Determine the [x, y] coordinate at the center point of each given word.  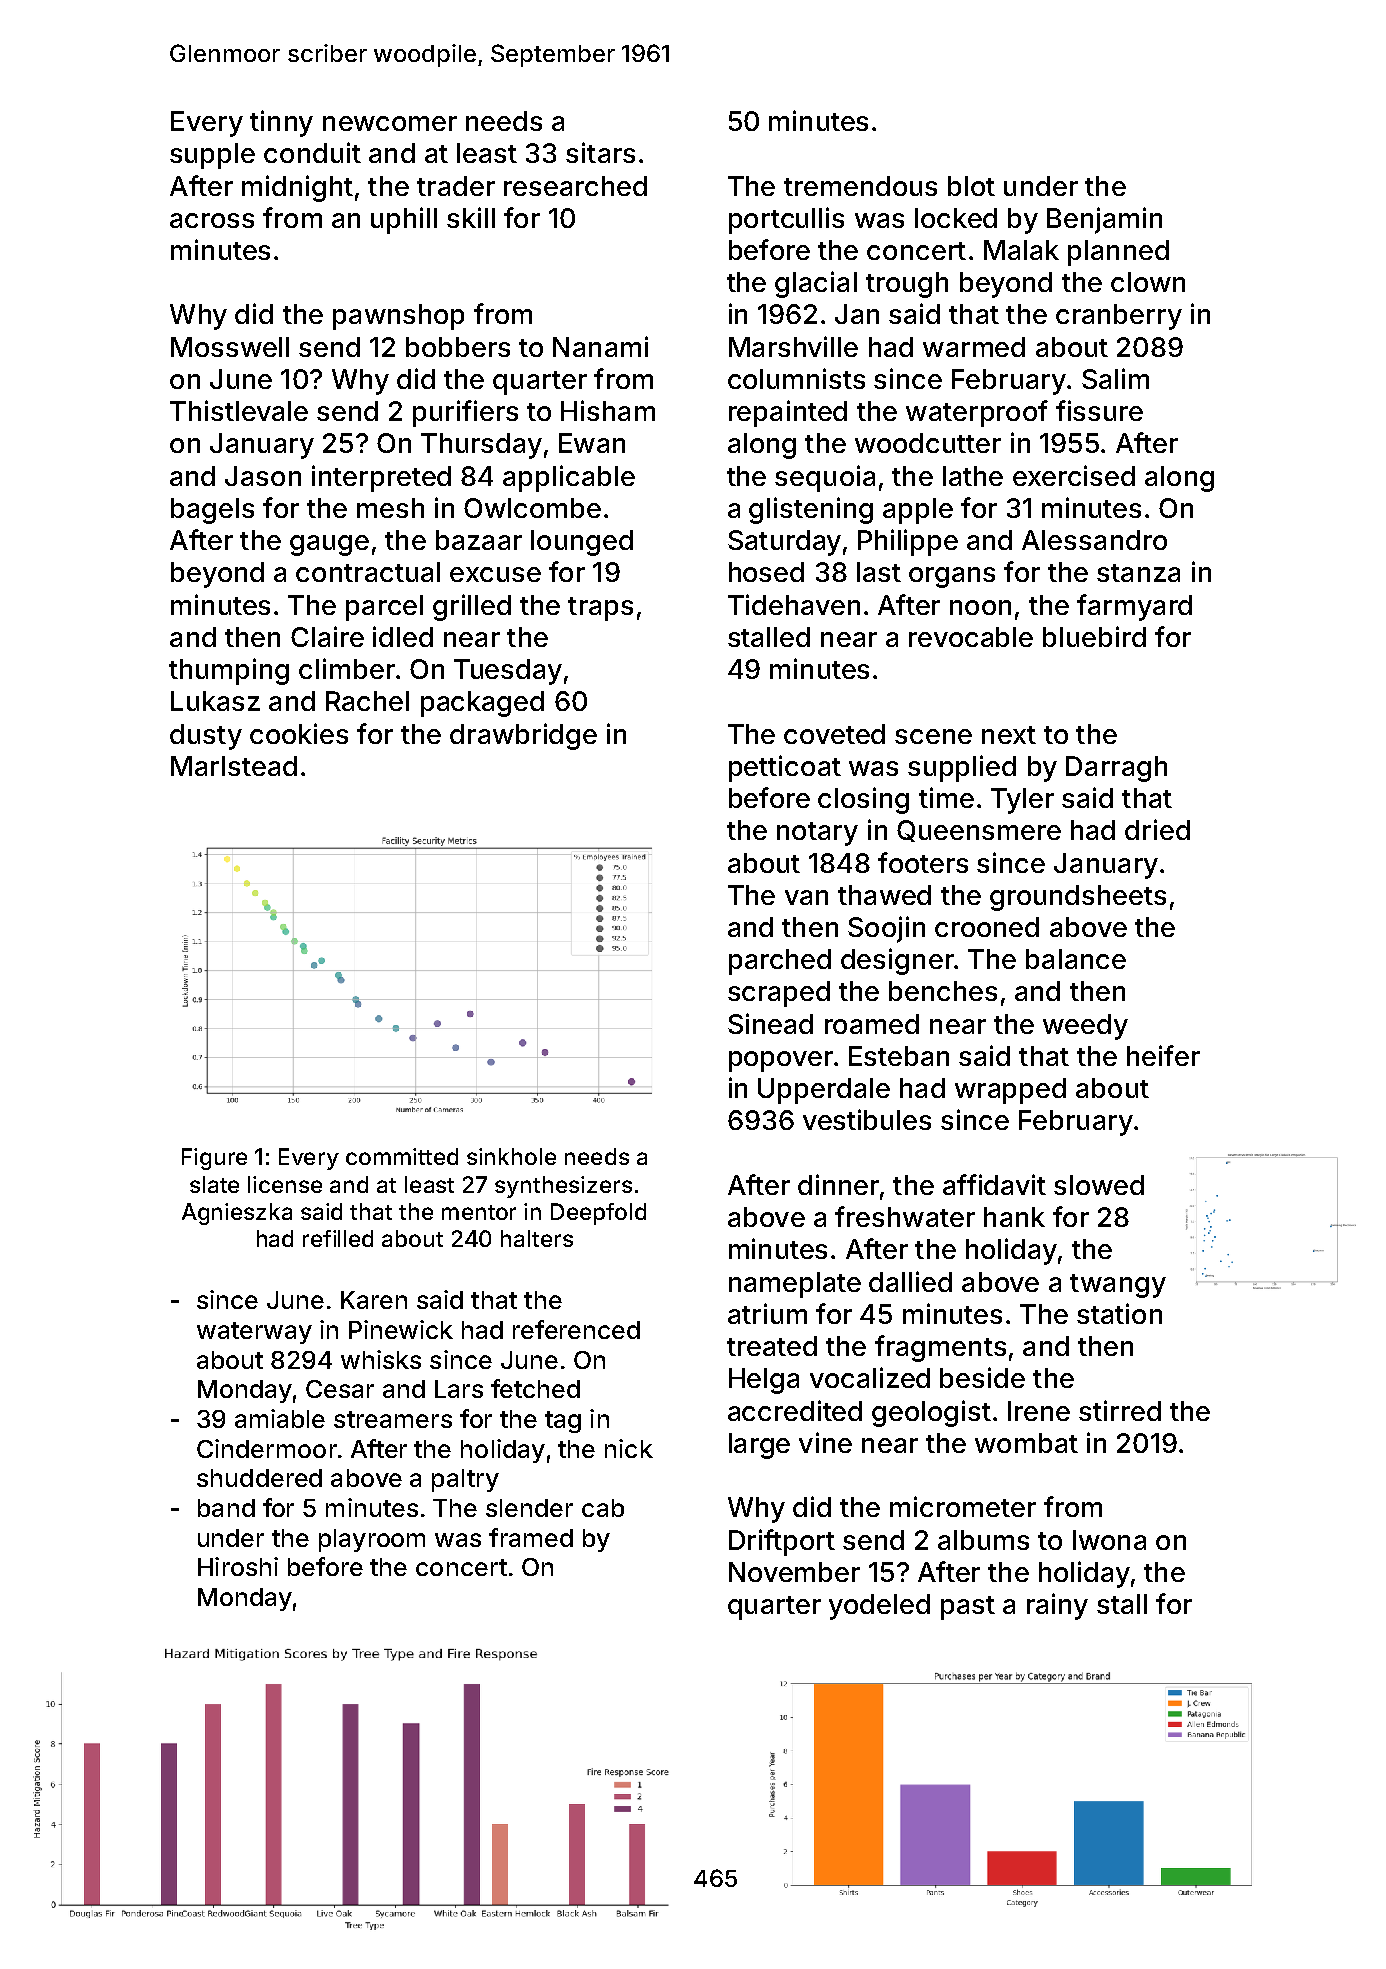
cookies [299, 733]
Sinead [770, 1023]
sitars [600, 152]
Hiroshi [238, 1566]
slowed [1099, 1185]
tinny [281, 123]
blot [971, 186]
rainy [1057, 1606]
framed [531, 1537]
